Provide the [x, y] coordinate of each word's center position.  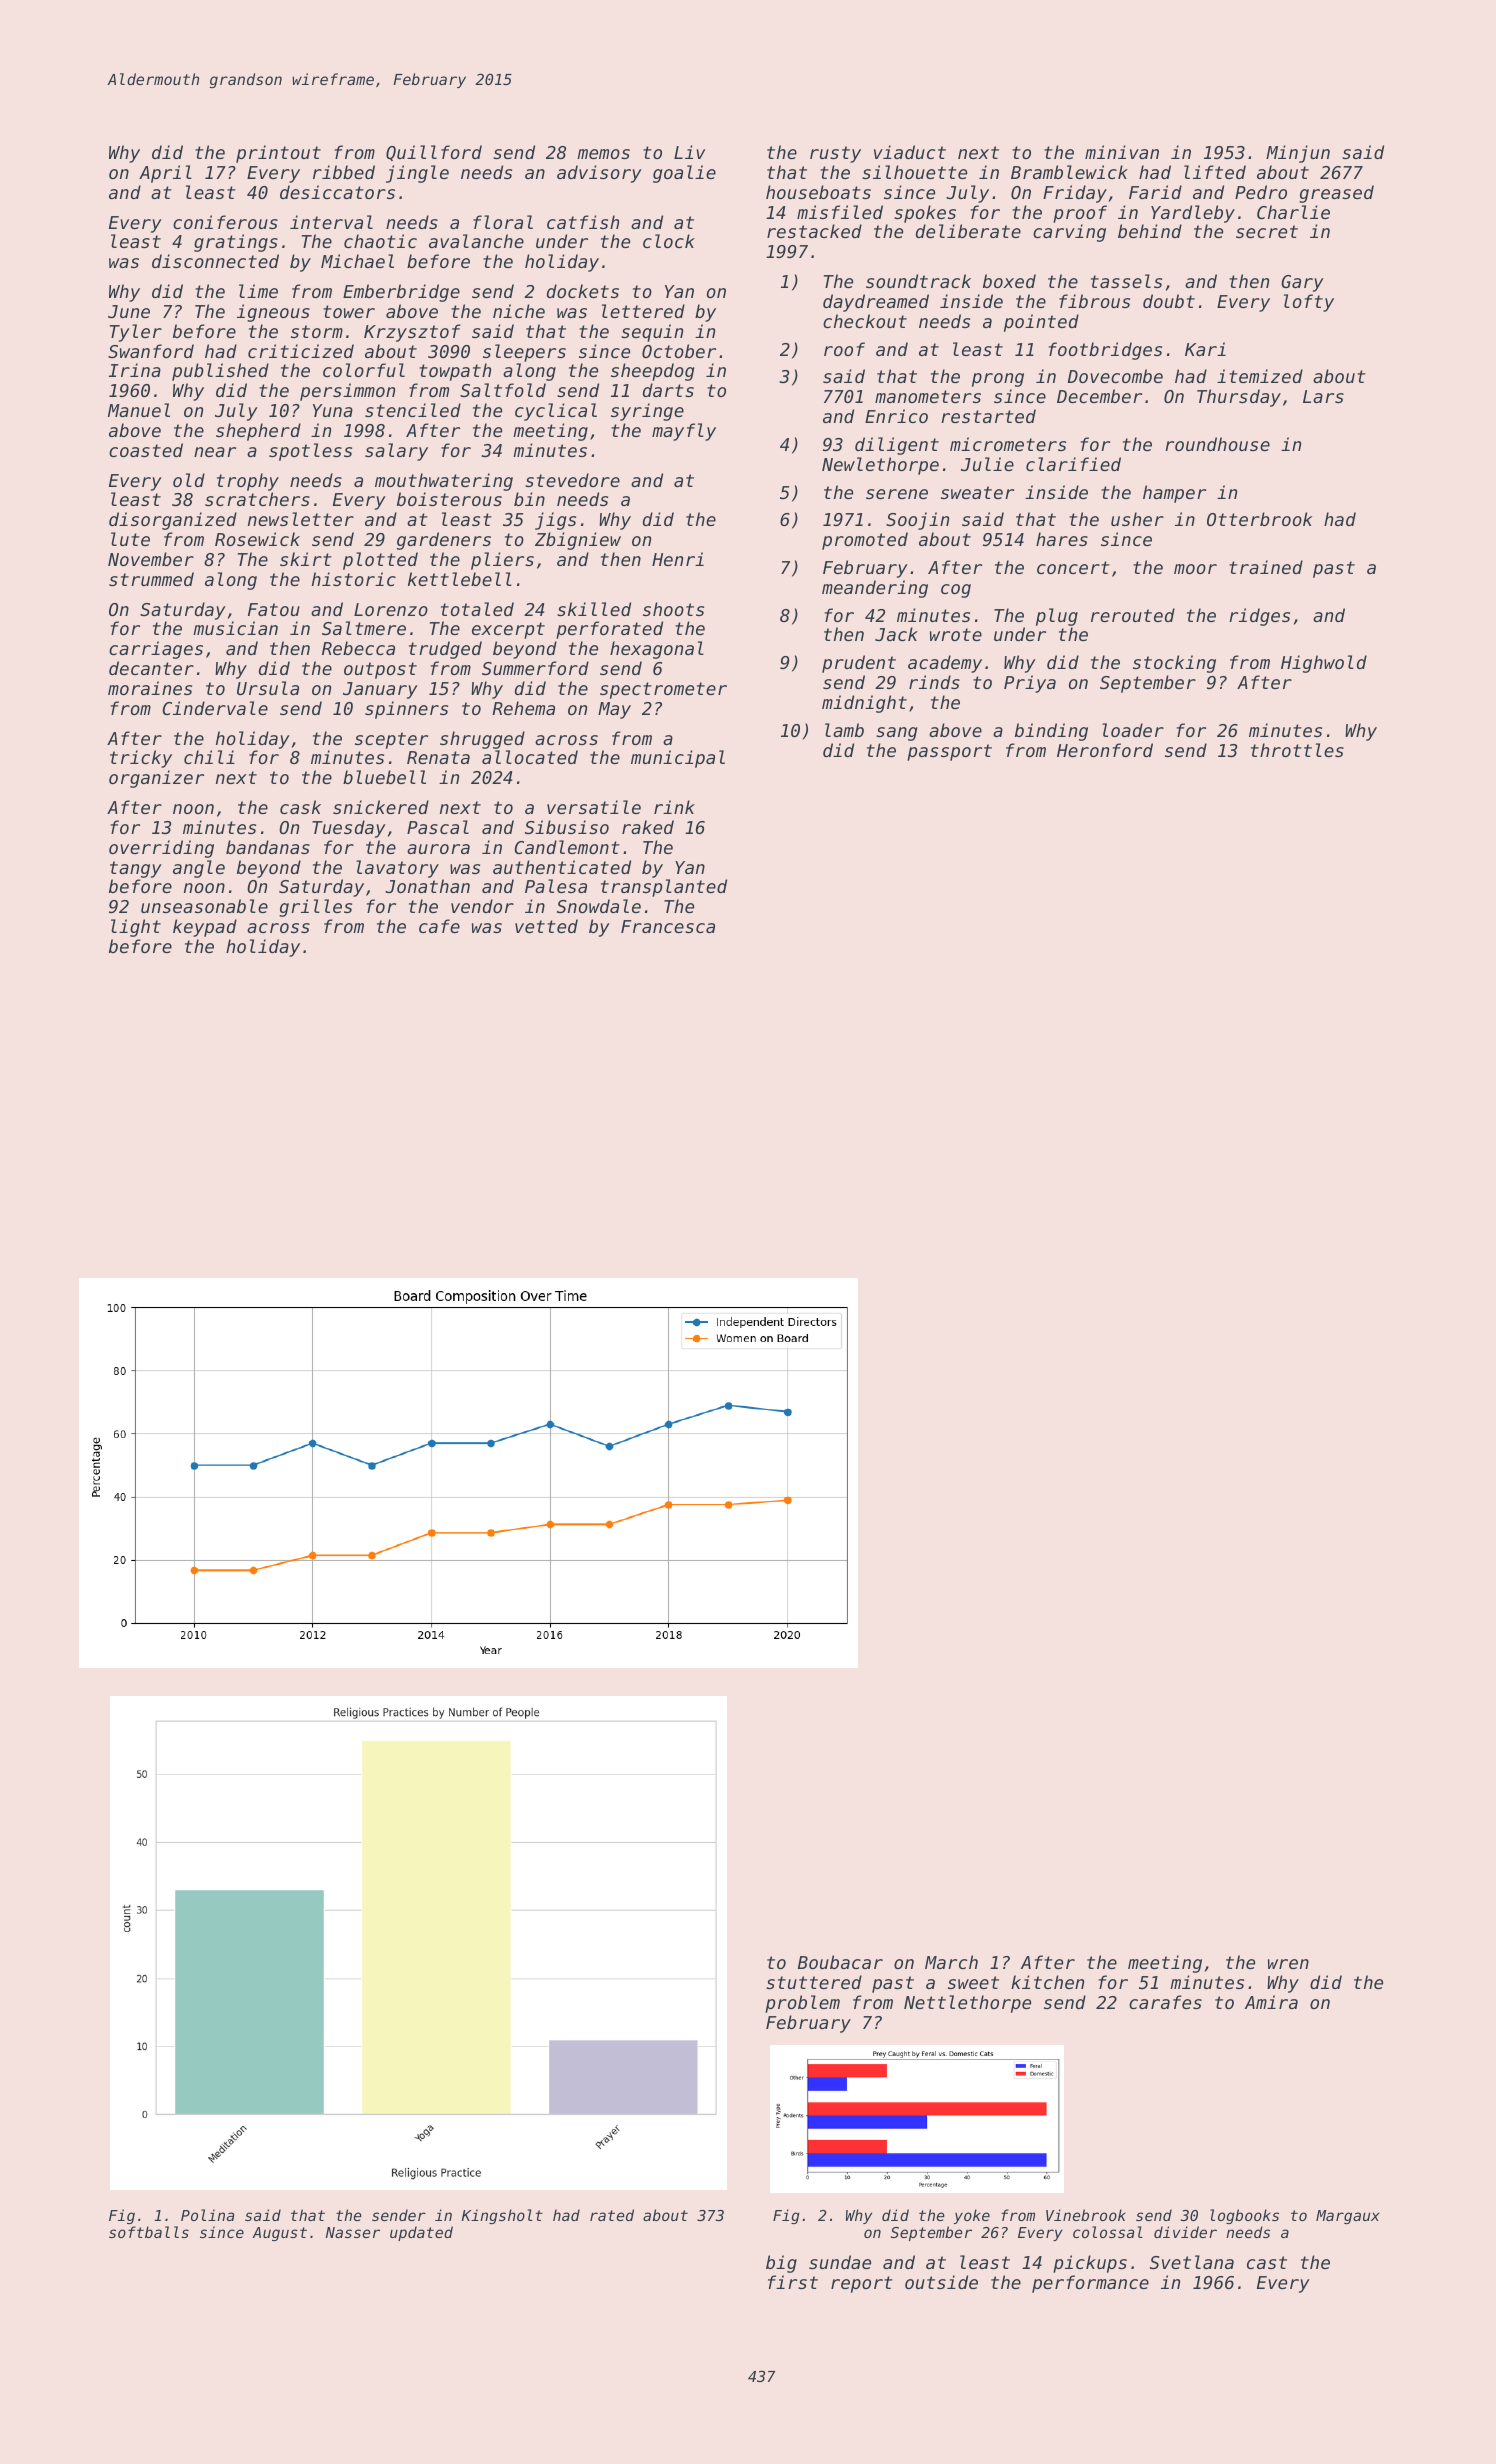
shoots [673, 609]
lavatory [397, 869]
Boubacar [840, 1962]
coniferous [225, 222]
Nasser [353, 2232]
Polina [207, 2215]
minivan [1122, 152]
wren [1288, 1964]
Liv [689, 152]
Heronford [1105, 750]
